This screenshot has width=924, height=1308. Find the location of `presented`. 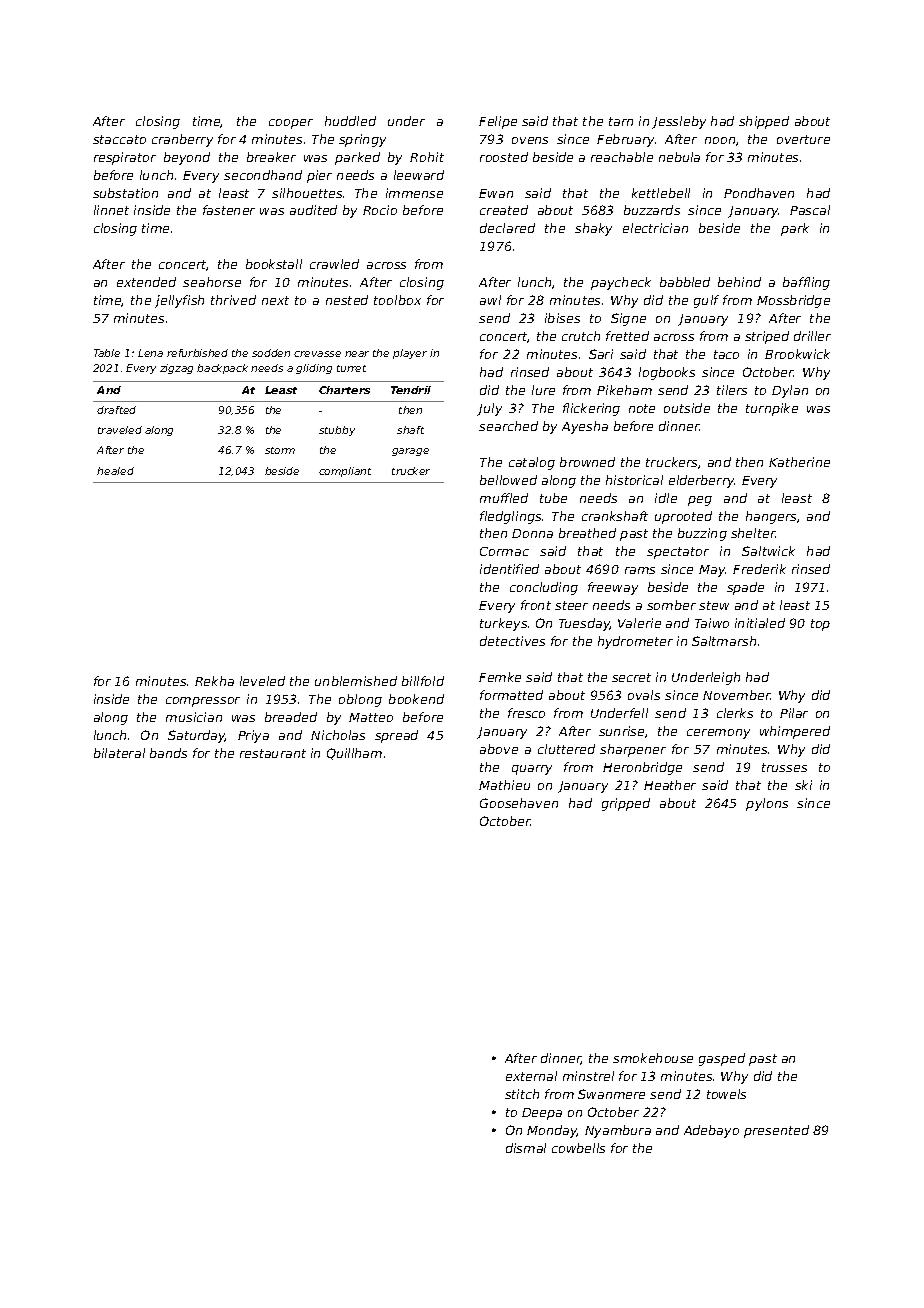

presented is located at coordinates (776, 1131).
